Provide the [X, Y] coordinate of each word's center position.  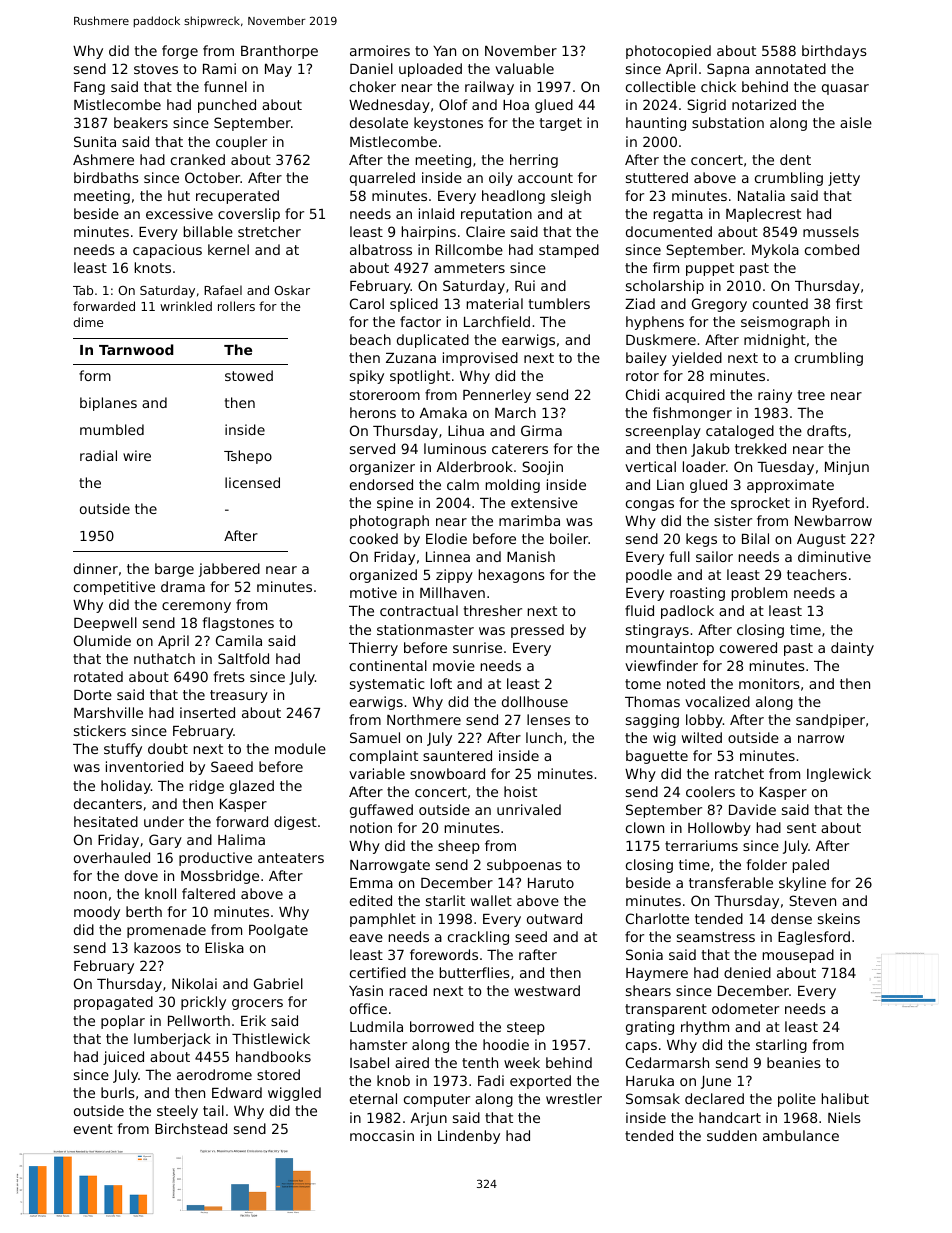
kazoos [157, 947]
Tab [83, 290]
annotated [790, 68]
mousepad [798, 956]
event [93, 1129]
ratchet [739, 773]
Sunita [95, 141]
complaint [384, 757]
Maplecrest [763, 215]
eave [366, 938]
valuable [524, 68]
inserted [207, 712]
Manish [531, 556]
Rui [525, 285]
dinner [96, 568]
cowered [748, 647]
